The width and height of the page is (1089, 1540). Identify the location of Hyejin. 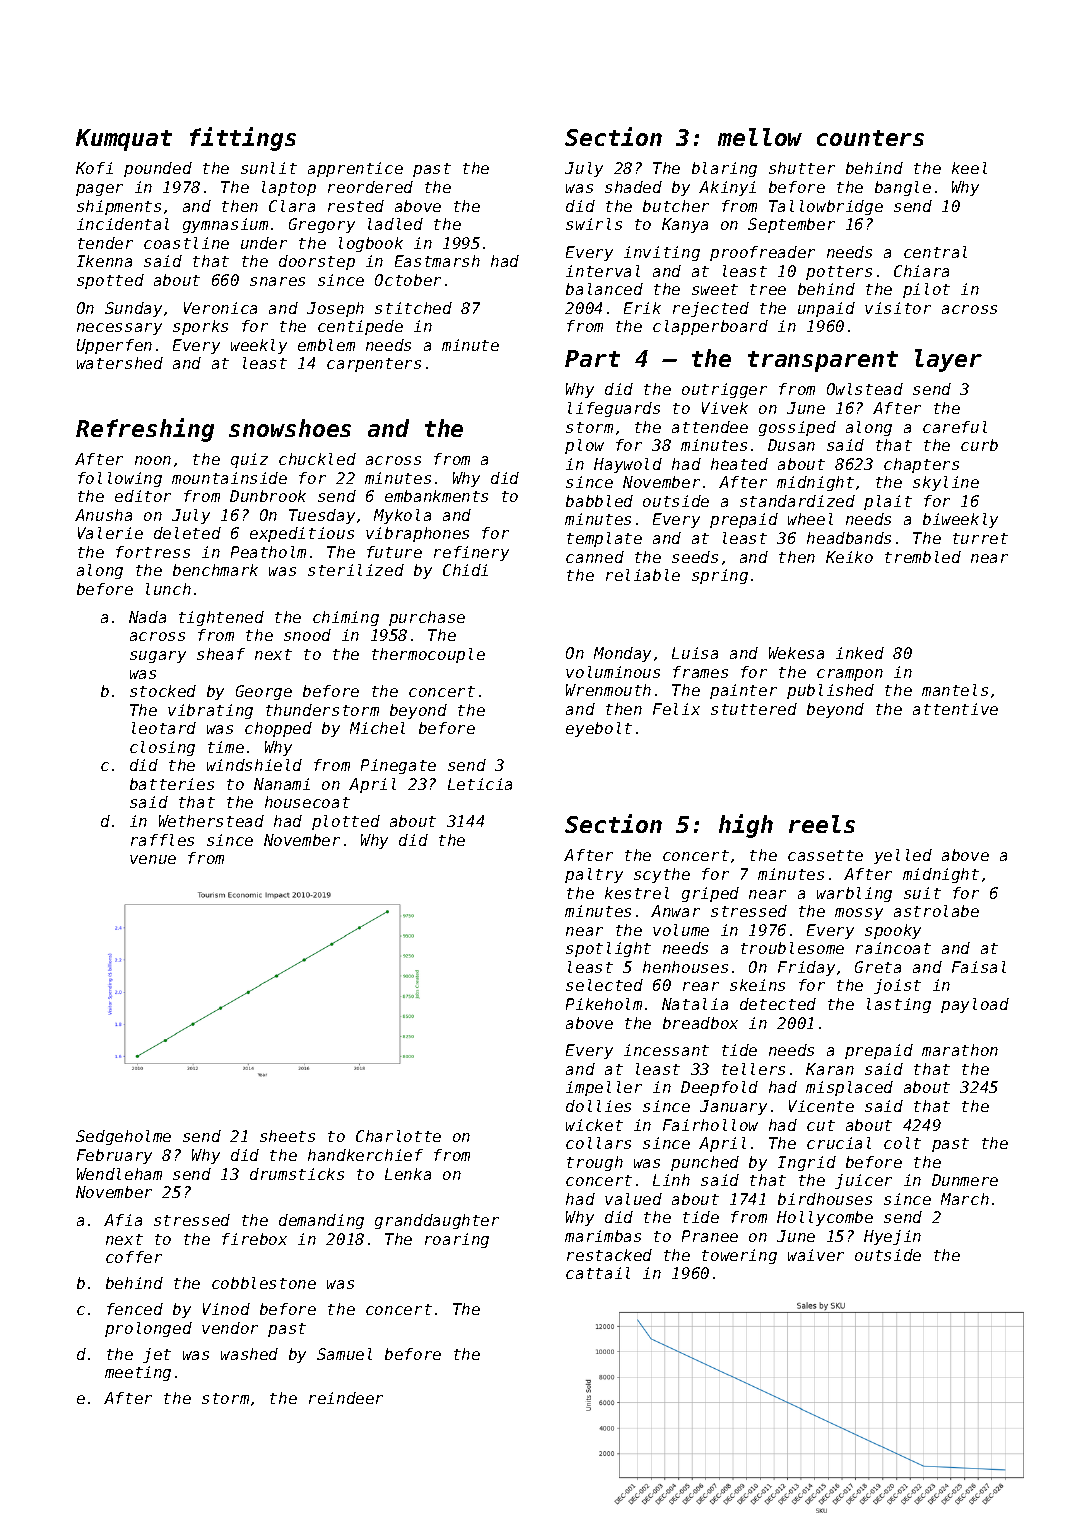
(892, 1237).
